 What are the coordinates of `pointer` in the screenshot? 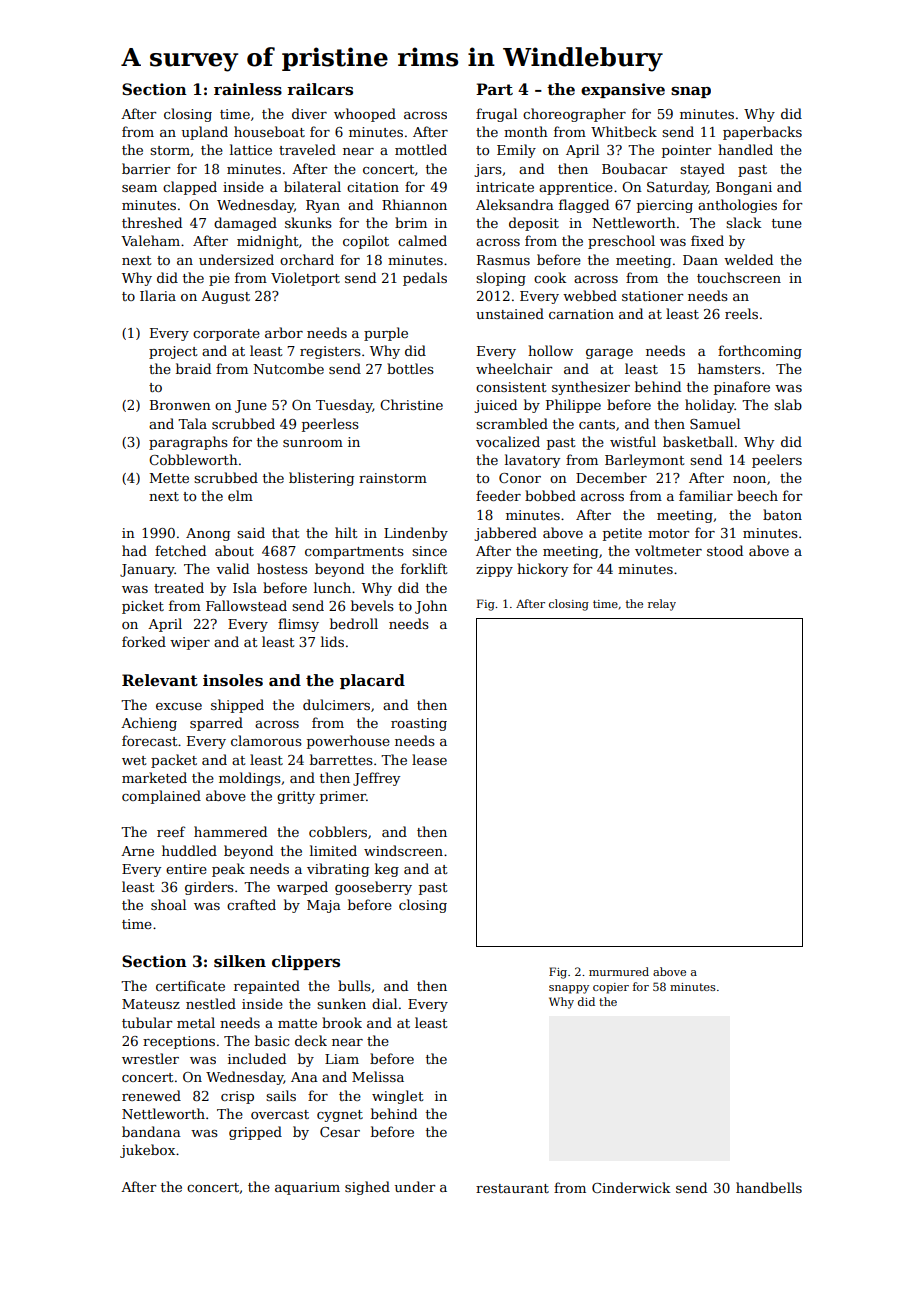 It's located at (686, 151).
